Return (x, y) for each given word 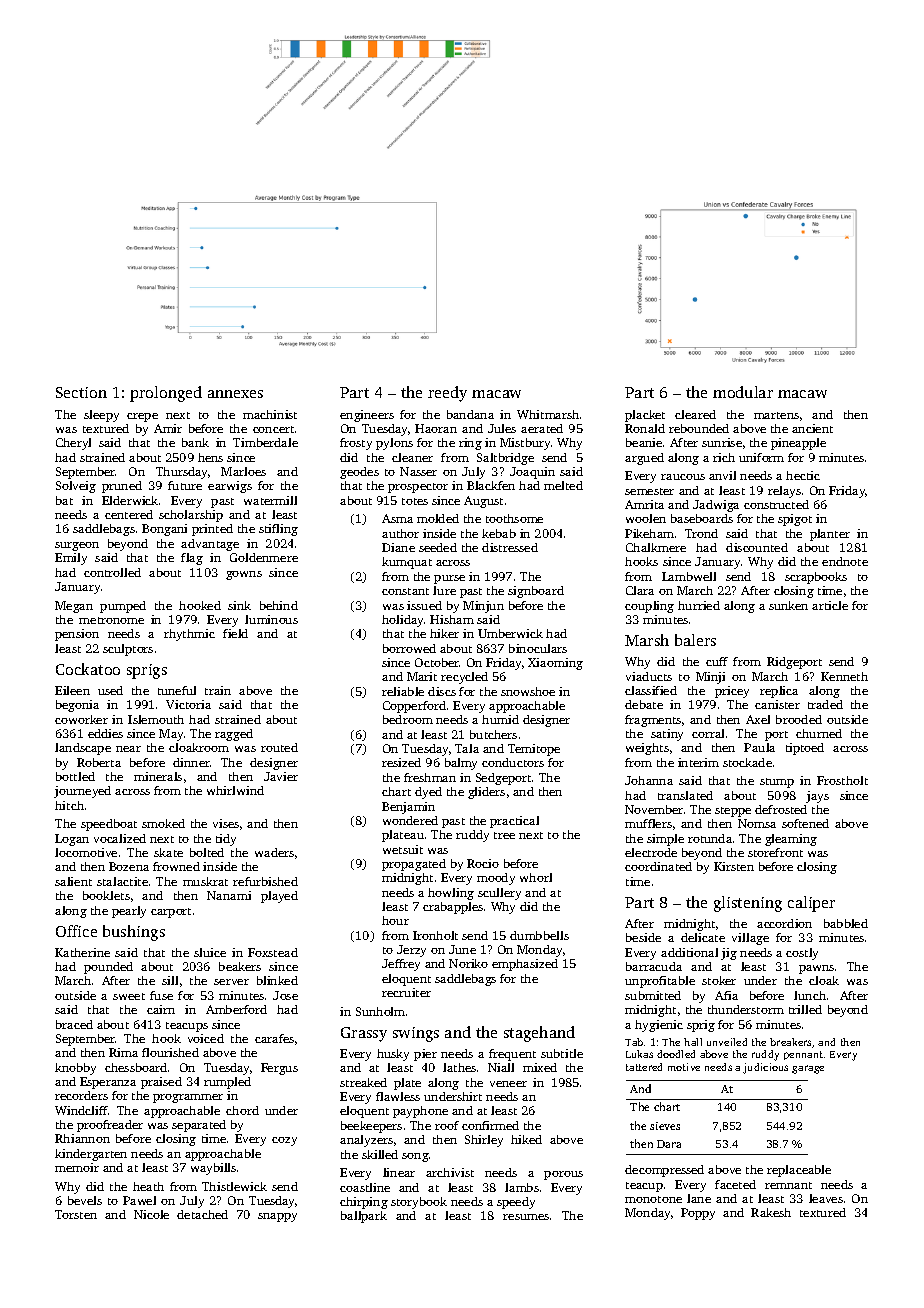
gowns (244, 575)
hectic (803, 475)
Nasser (418, 471)
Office (76, 931)
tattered (644, 1067)
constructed (776, 504)
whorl (536, 877)
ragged (234, 735)
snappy (277, 1217)
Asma (397, 518)
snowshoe (528, 691)
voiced (206, 1038)
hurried (699, 605)
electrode (651, 852)
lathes (459, 1067)
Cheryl (73, 444)
